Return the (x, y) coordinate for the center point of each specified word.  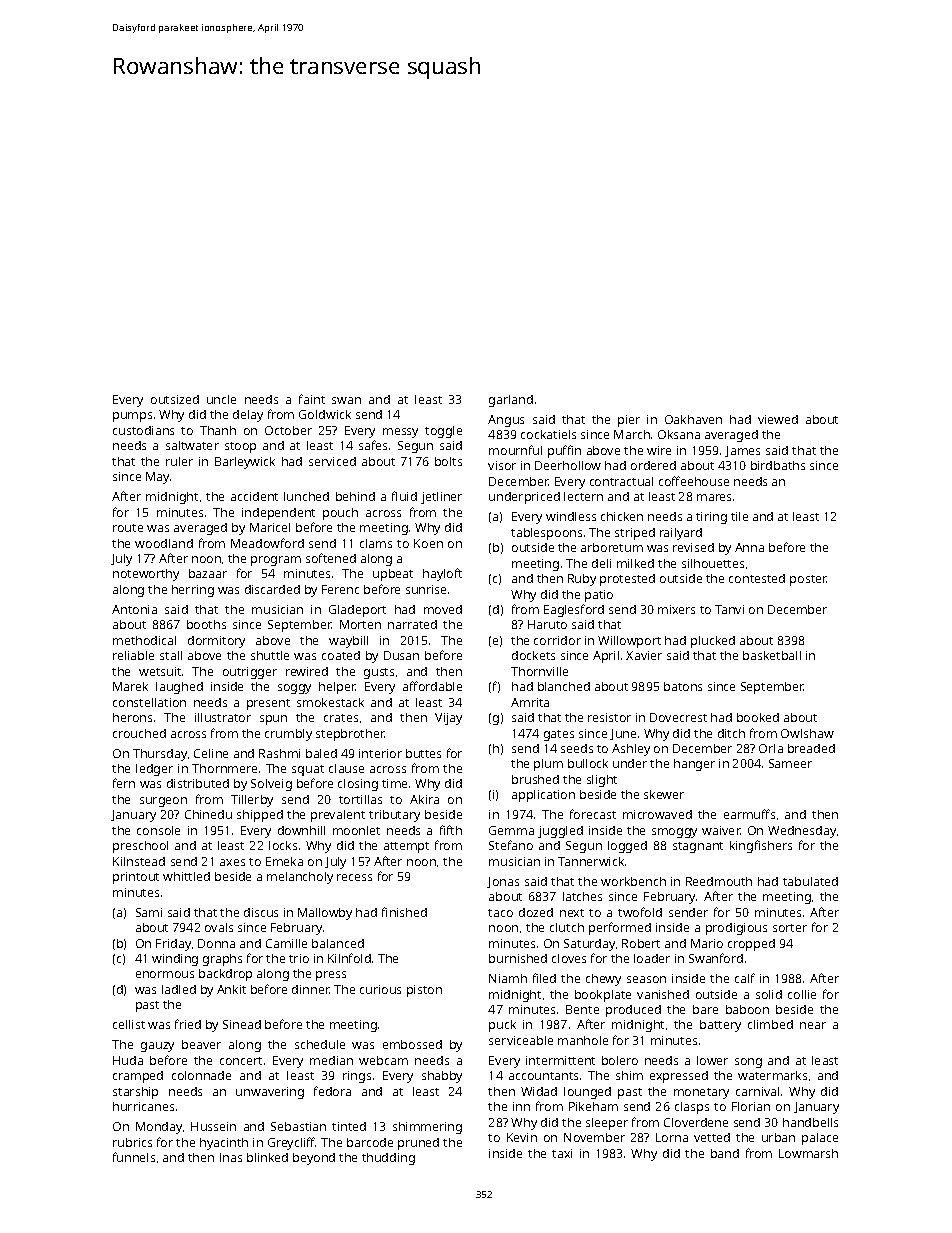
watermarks (772, 1075)
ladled (179, 989)
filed (544, 978)
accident (254, 496)
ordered (653, 465)
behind (355, 496)
